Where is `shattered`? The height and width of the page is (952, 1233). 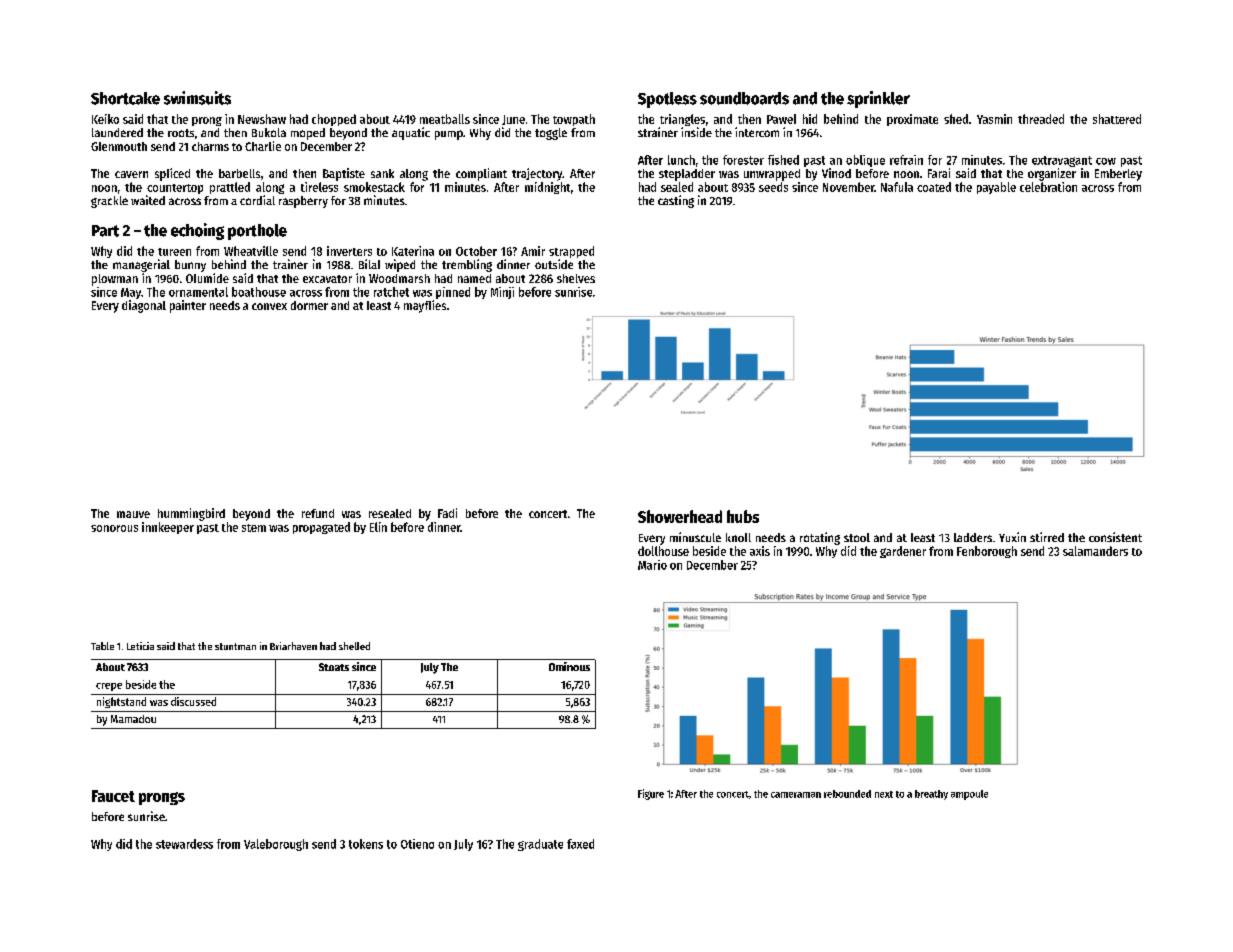 shattered is located at coordinates (1117, 119).
